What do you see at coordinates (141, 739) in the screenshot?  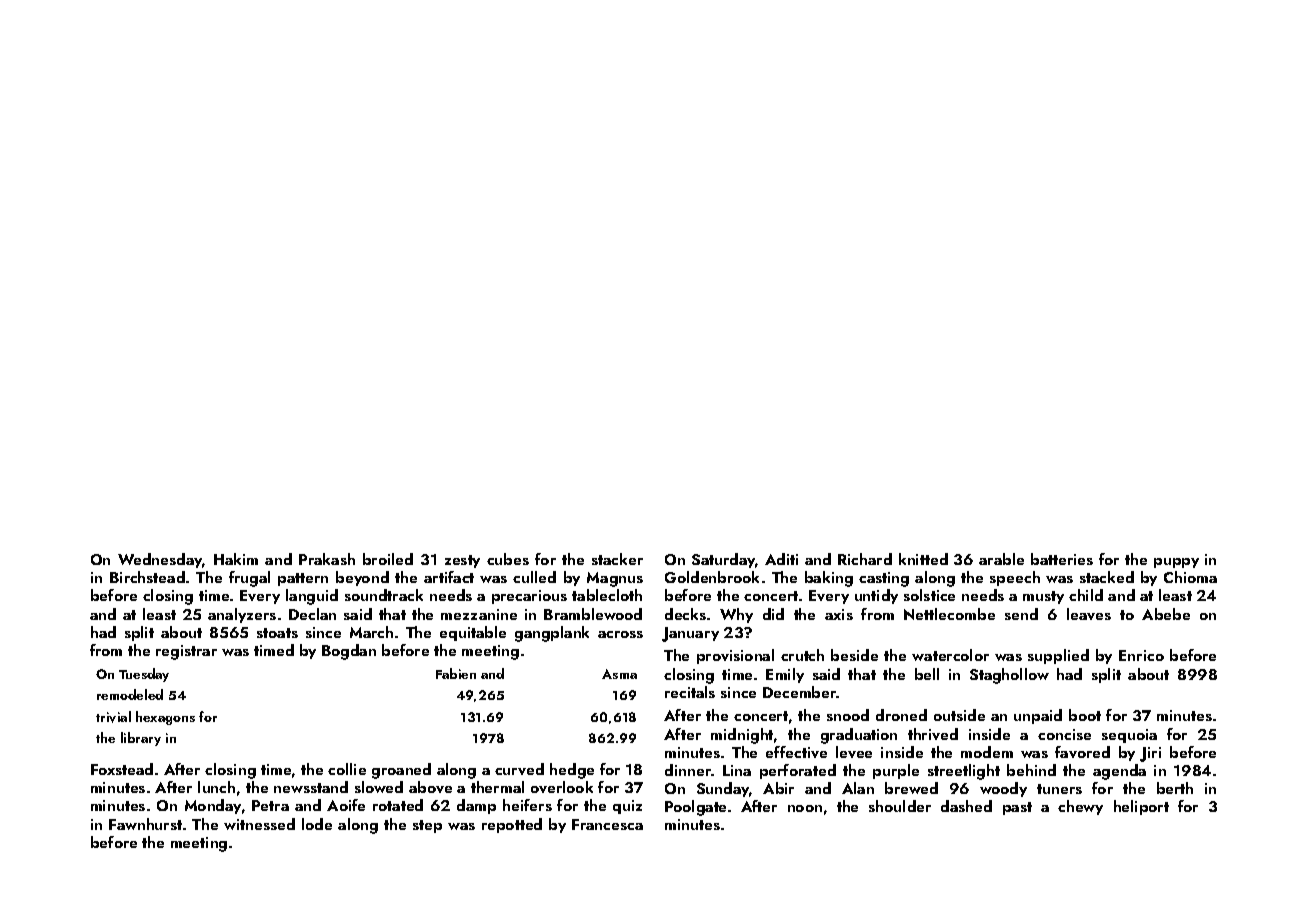 I see `library` at bounding box center [141, 739].
